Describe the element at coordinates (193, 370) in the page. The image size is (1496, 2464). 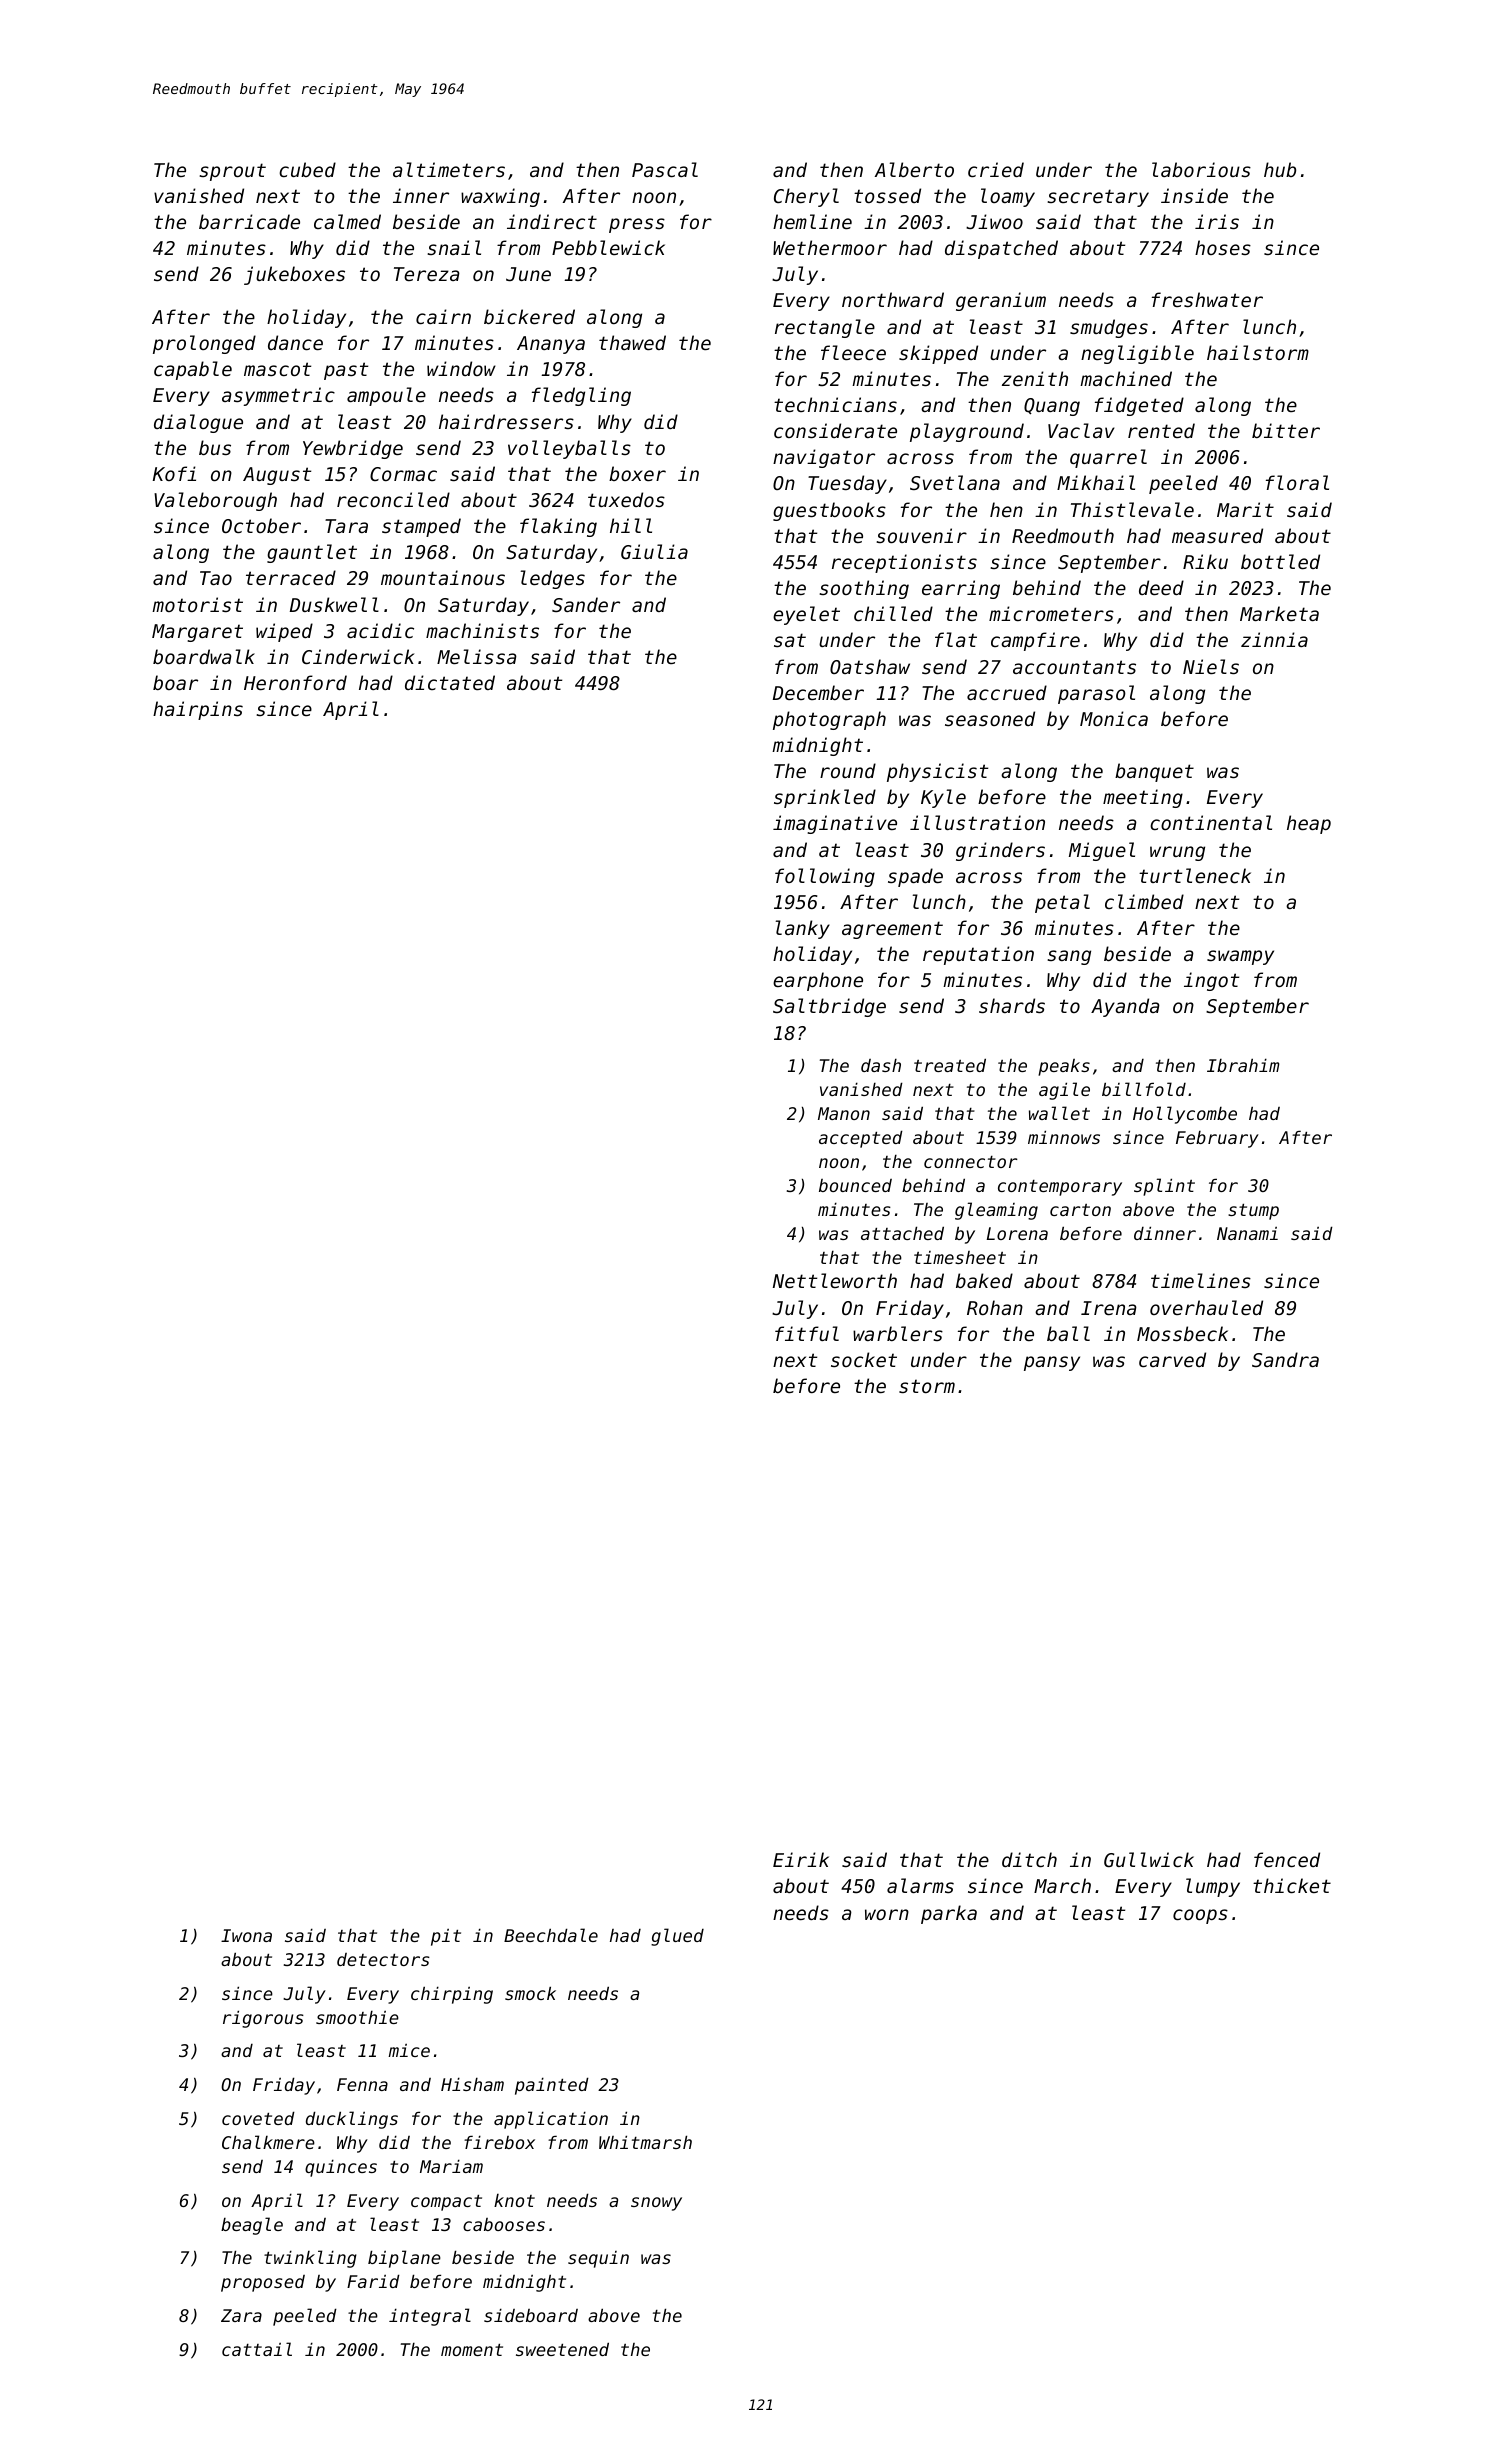
I see `capable` at that location.
